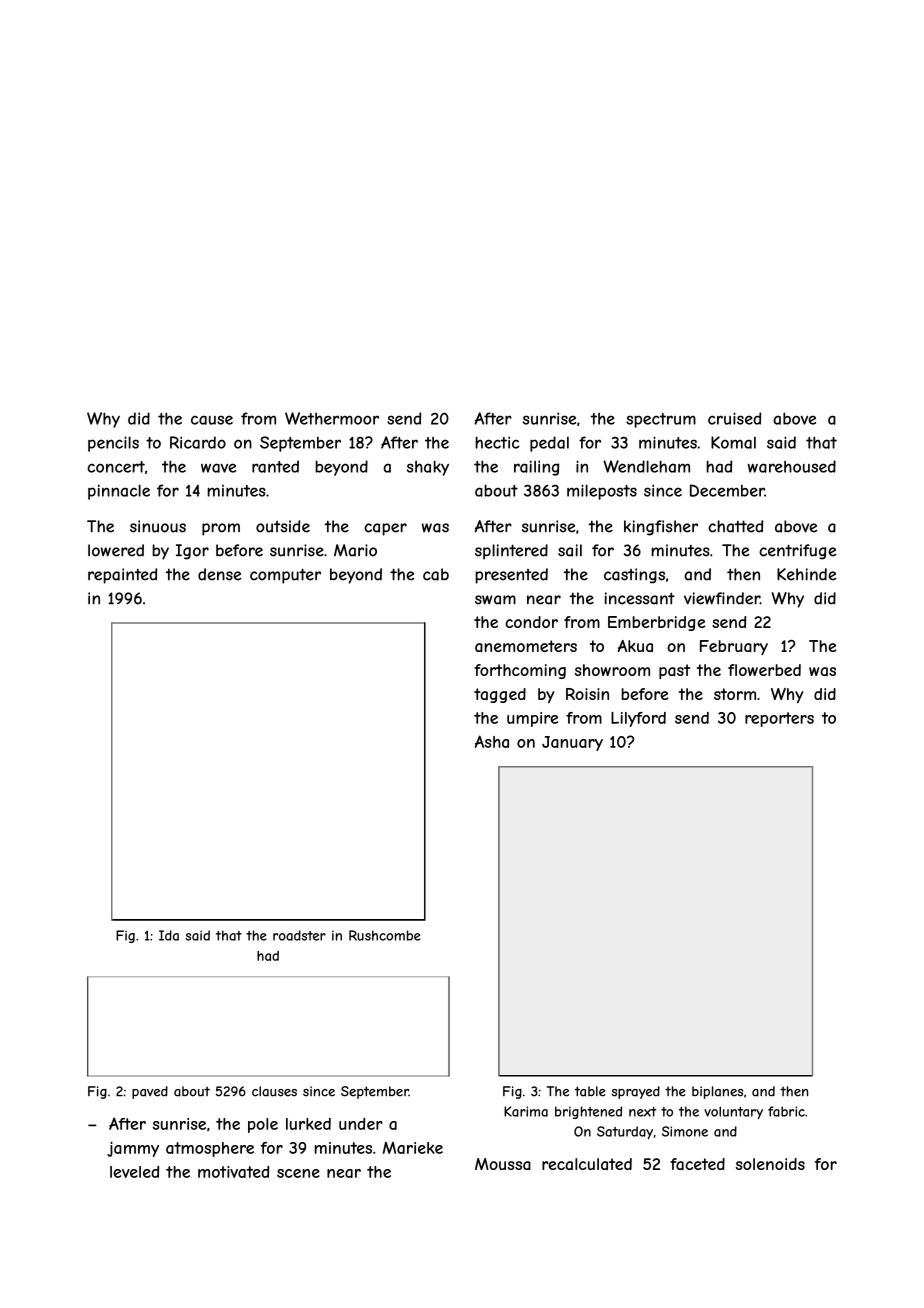 This screenshot has height=1308, width=924. Describe the element at coordinates (233, 1172) in the screenshot. I see `motivated` at that location.
